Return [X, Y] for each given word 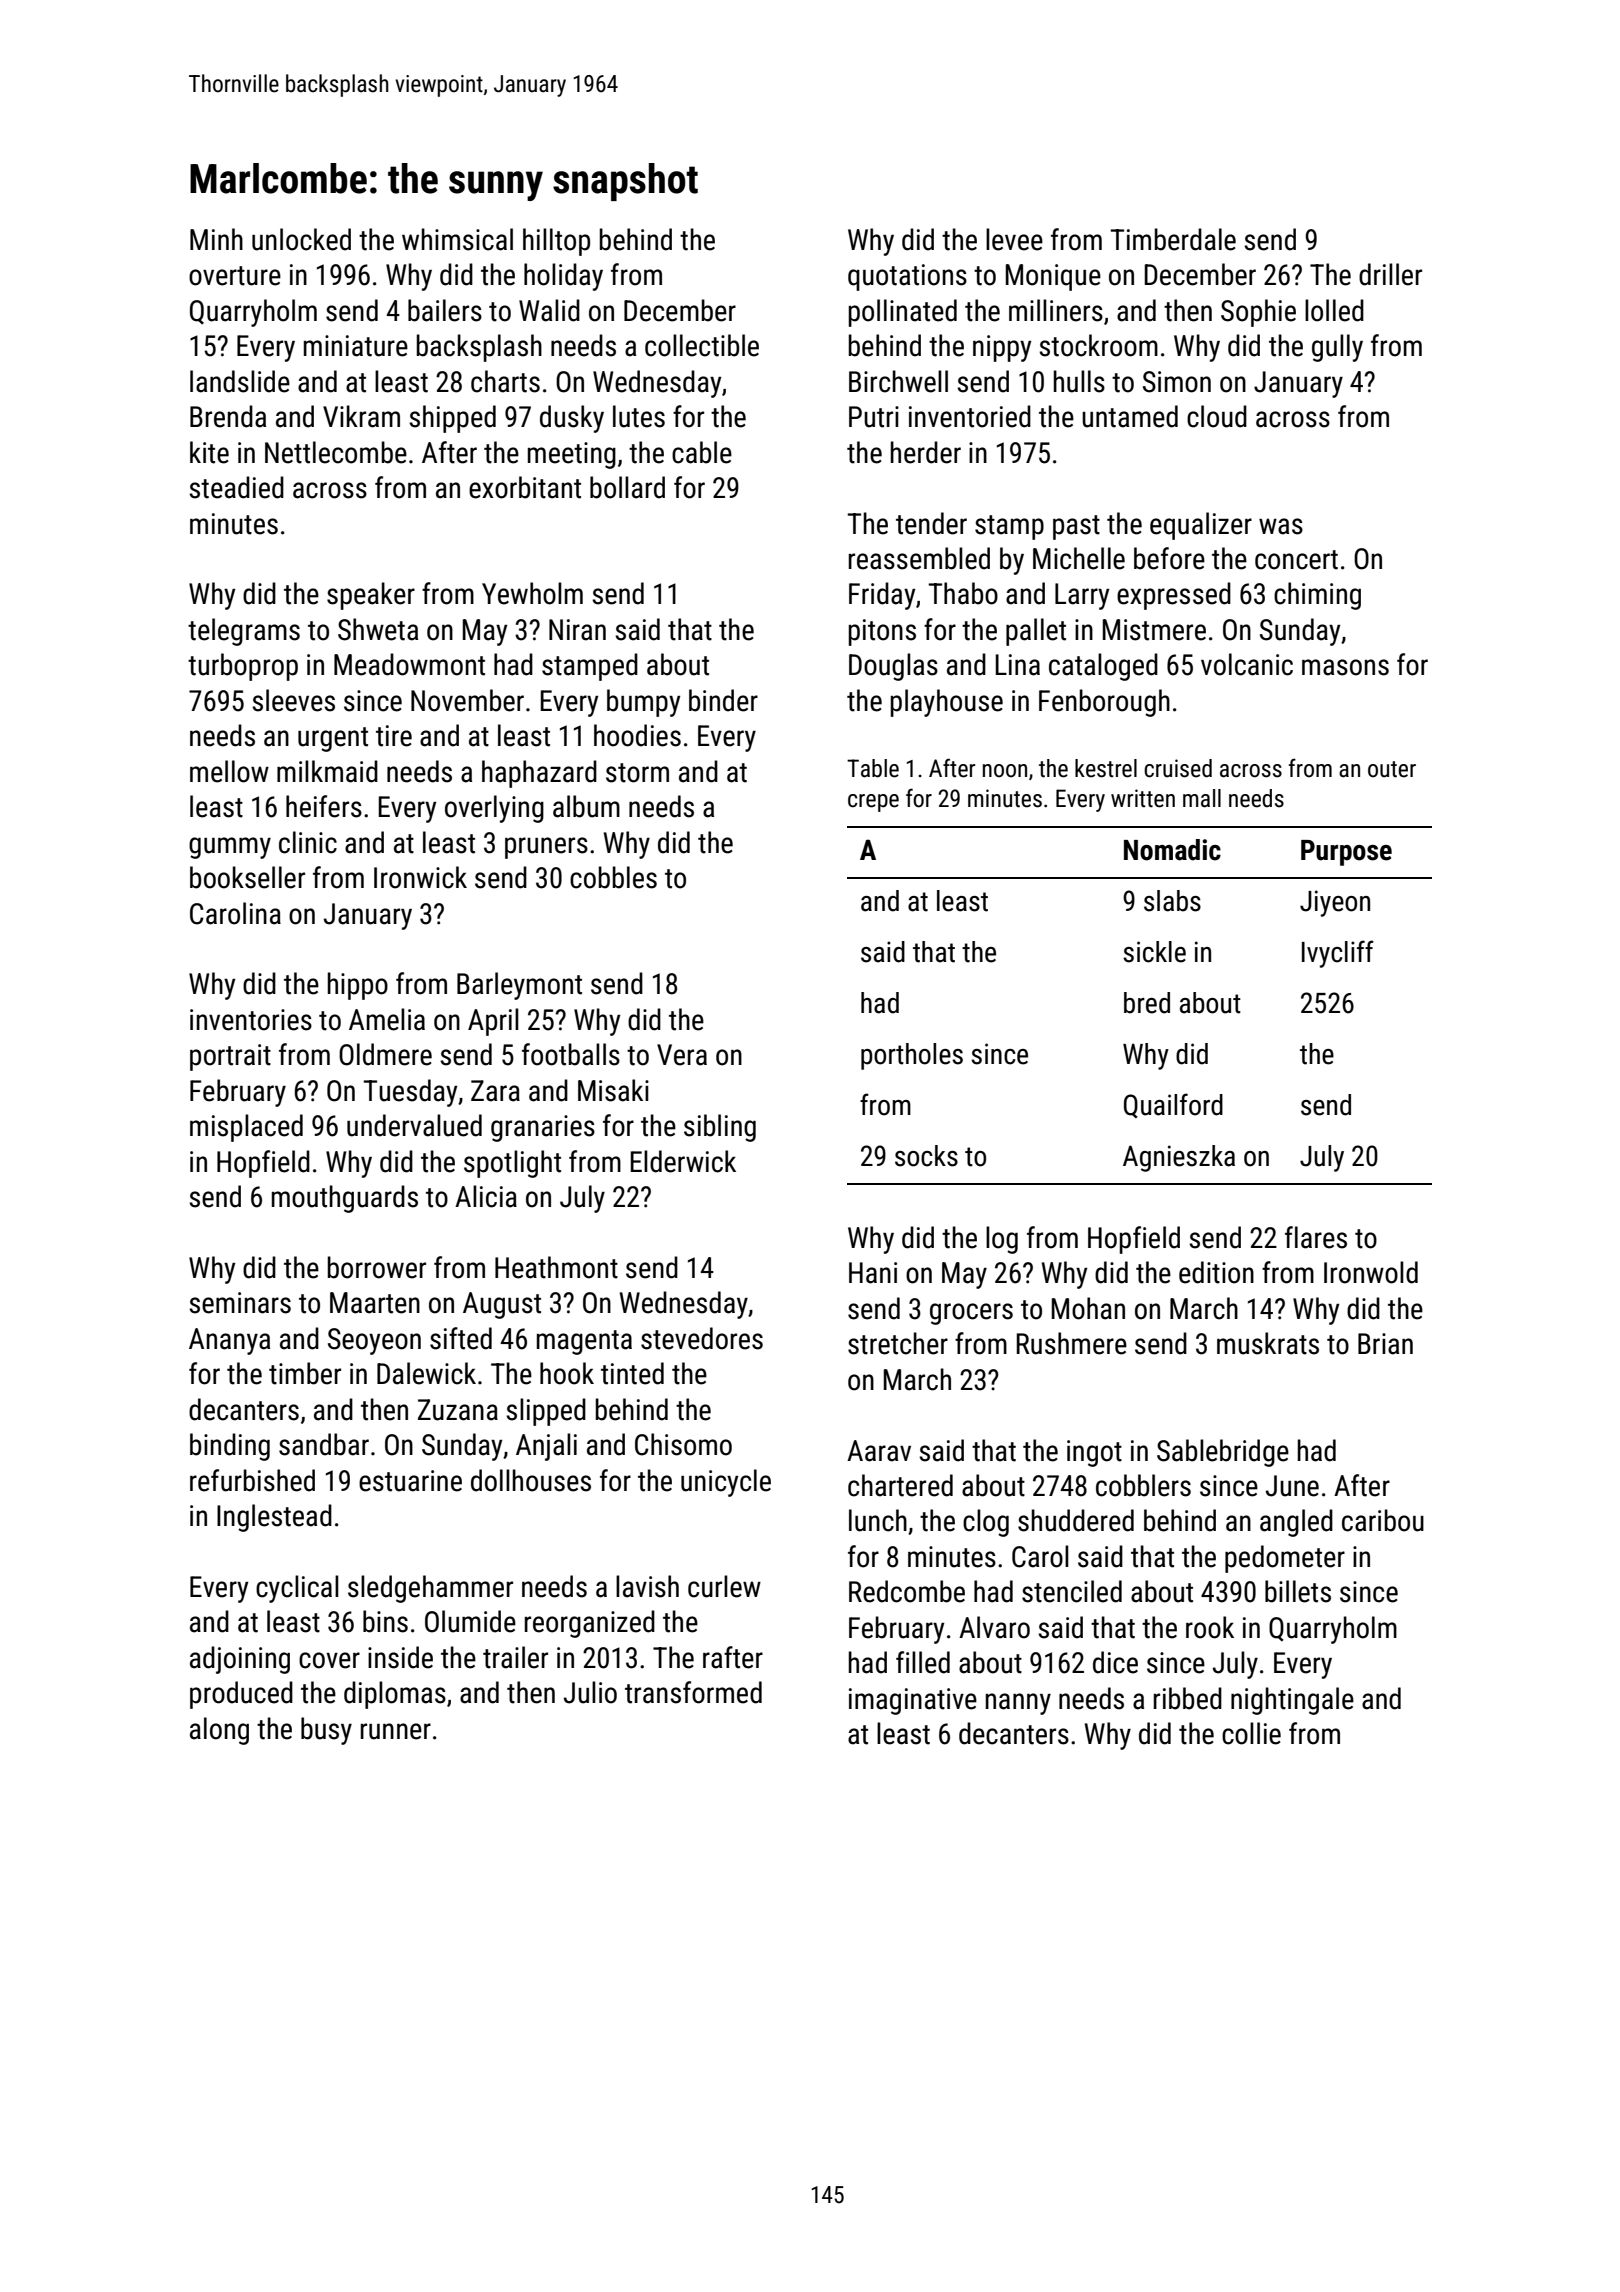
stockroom [1098, 345]
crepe [873, 803]
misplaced [246, 1128]
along [219, 1731]
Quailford [1173, 1105]
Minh [216, 239]
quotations [907, 277]
